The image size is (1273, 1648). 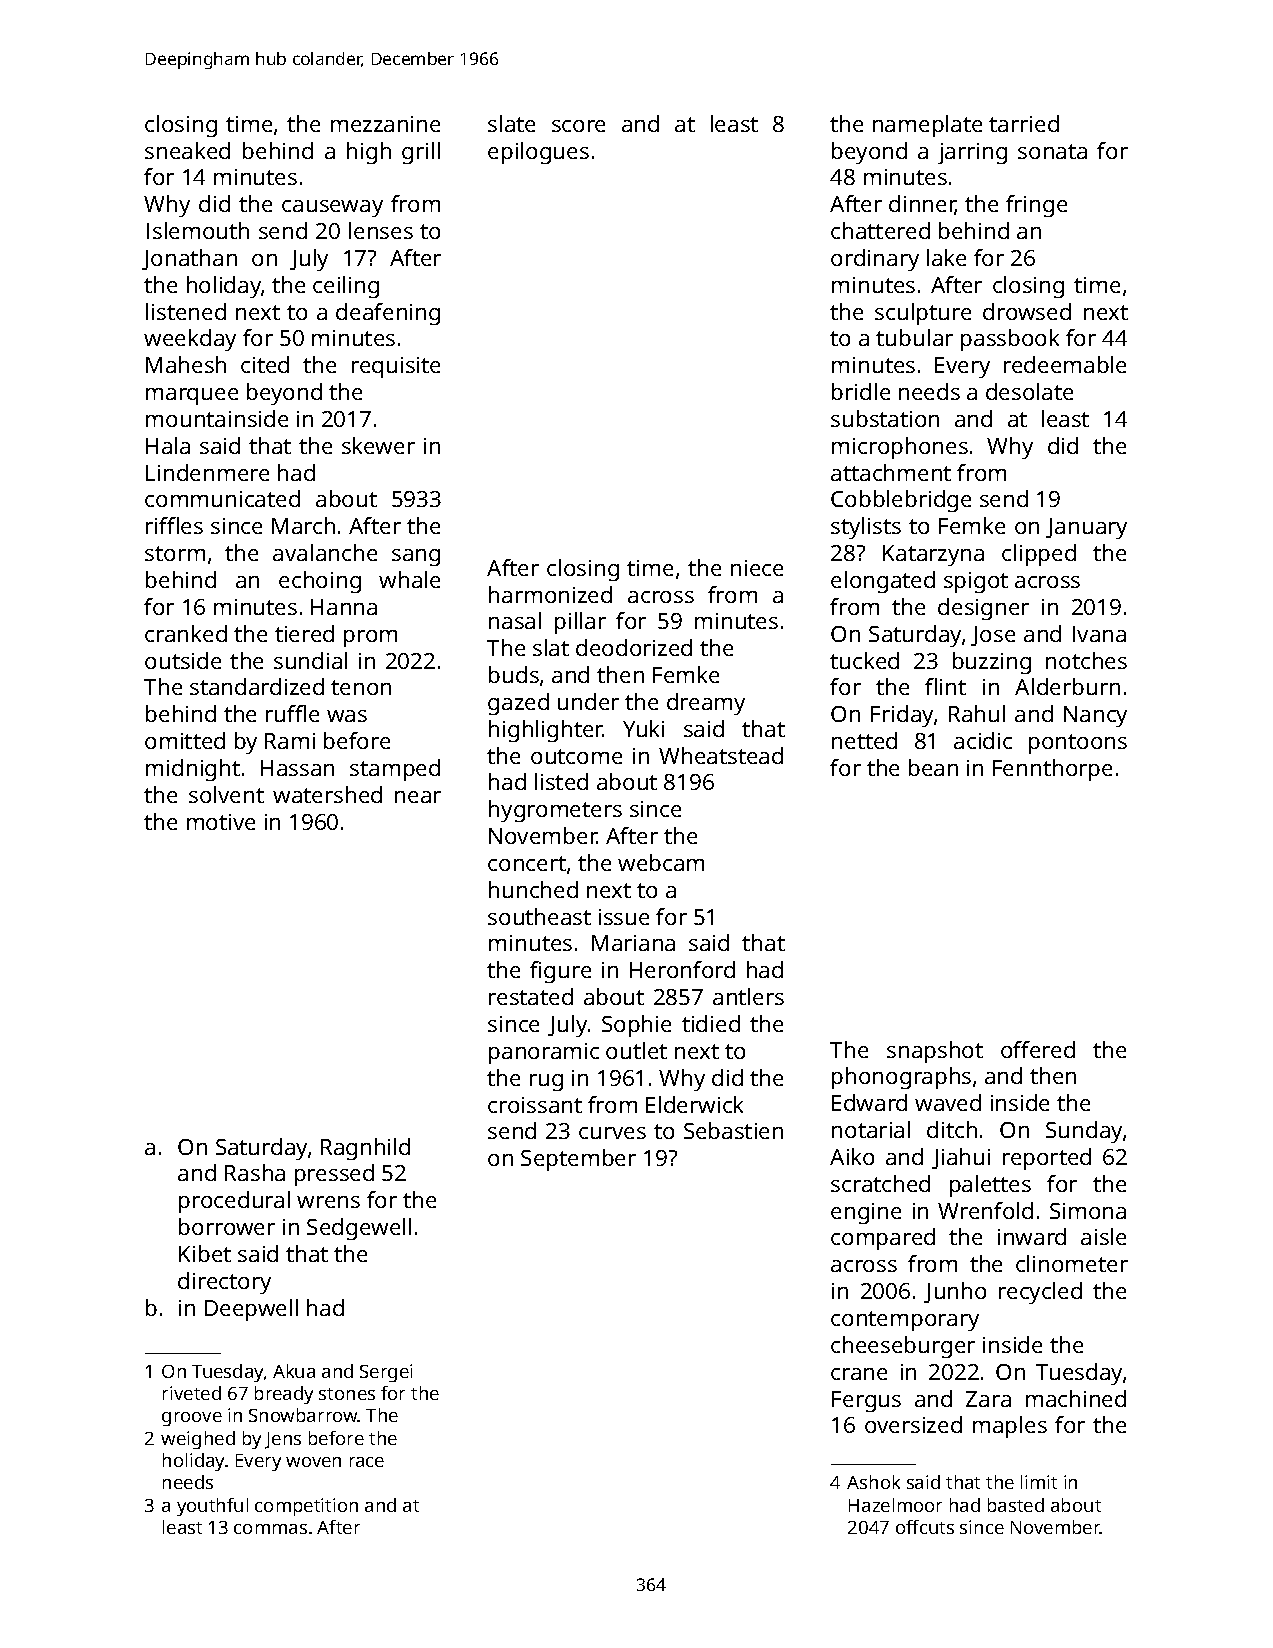 I want to click on skewer, so click(x=378, y=445).
